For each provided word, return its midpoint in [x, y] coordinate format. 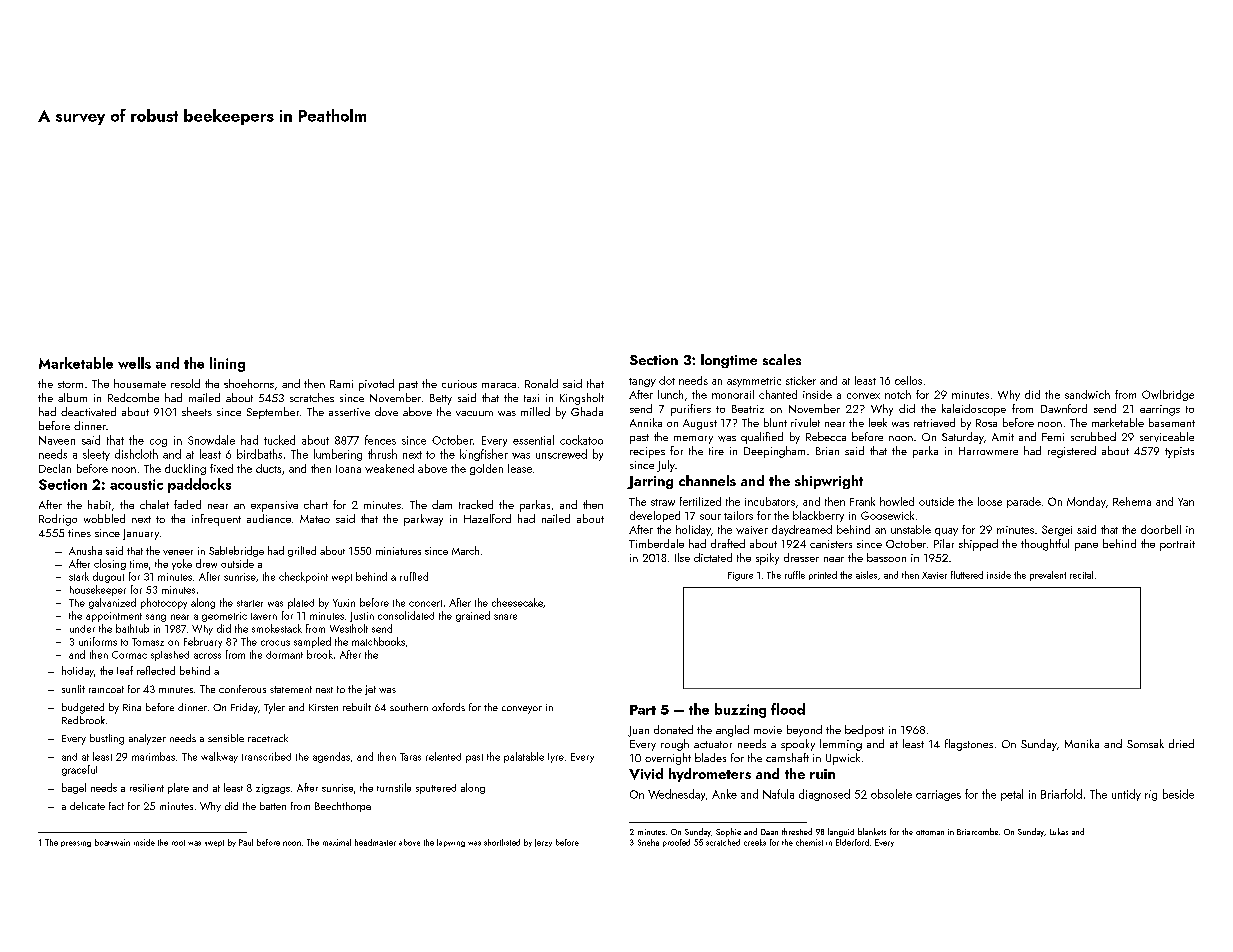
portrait [1177, 545]
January [141, 534]
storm [70, 384]
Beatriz [748, 409]
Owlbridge [1168, 395]
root [178, 843]
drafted [728, 543]
